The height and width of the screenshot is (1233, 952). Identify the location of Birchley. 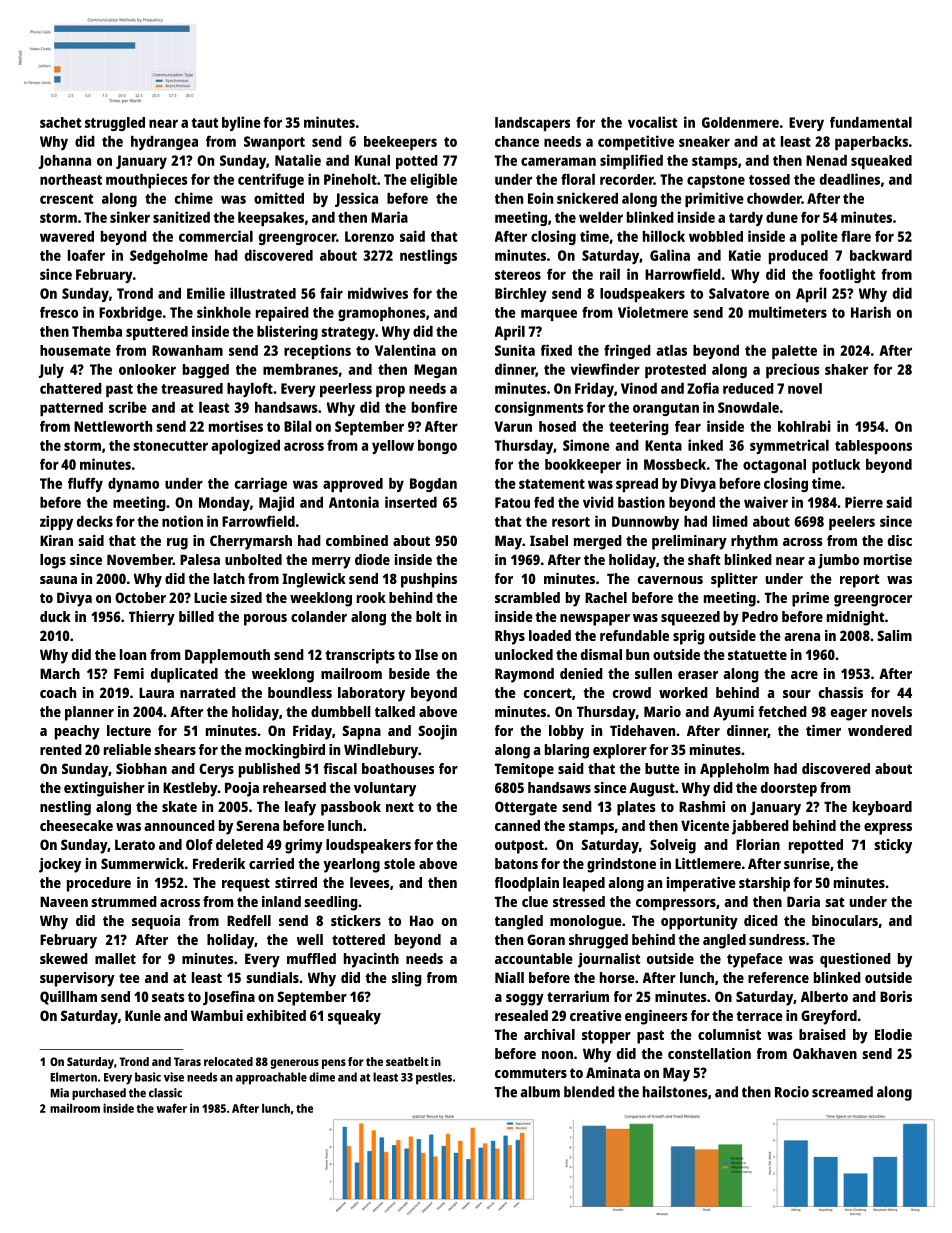
(521, 294).
